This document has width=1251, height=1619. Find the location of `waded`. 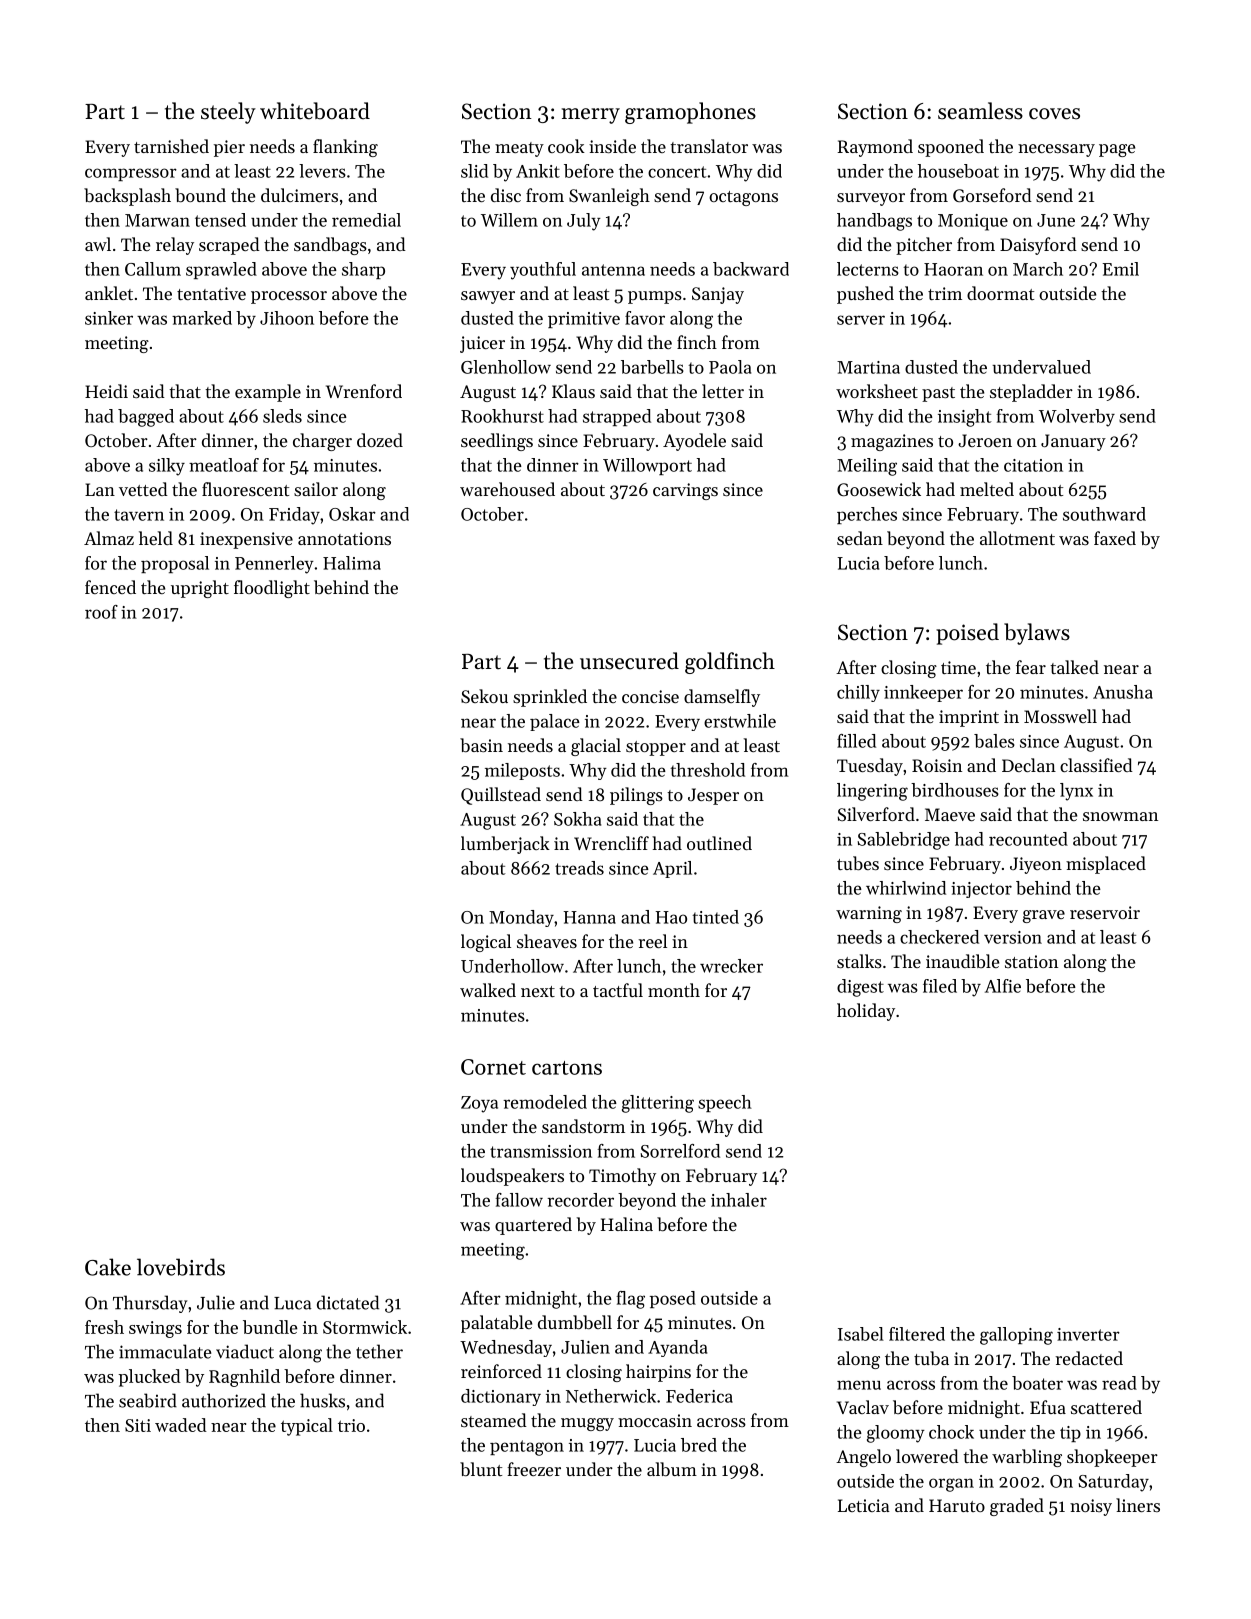

waded is located at coordinates (181, 1425).
